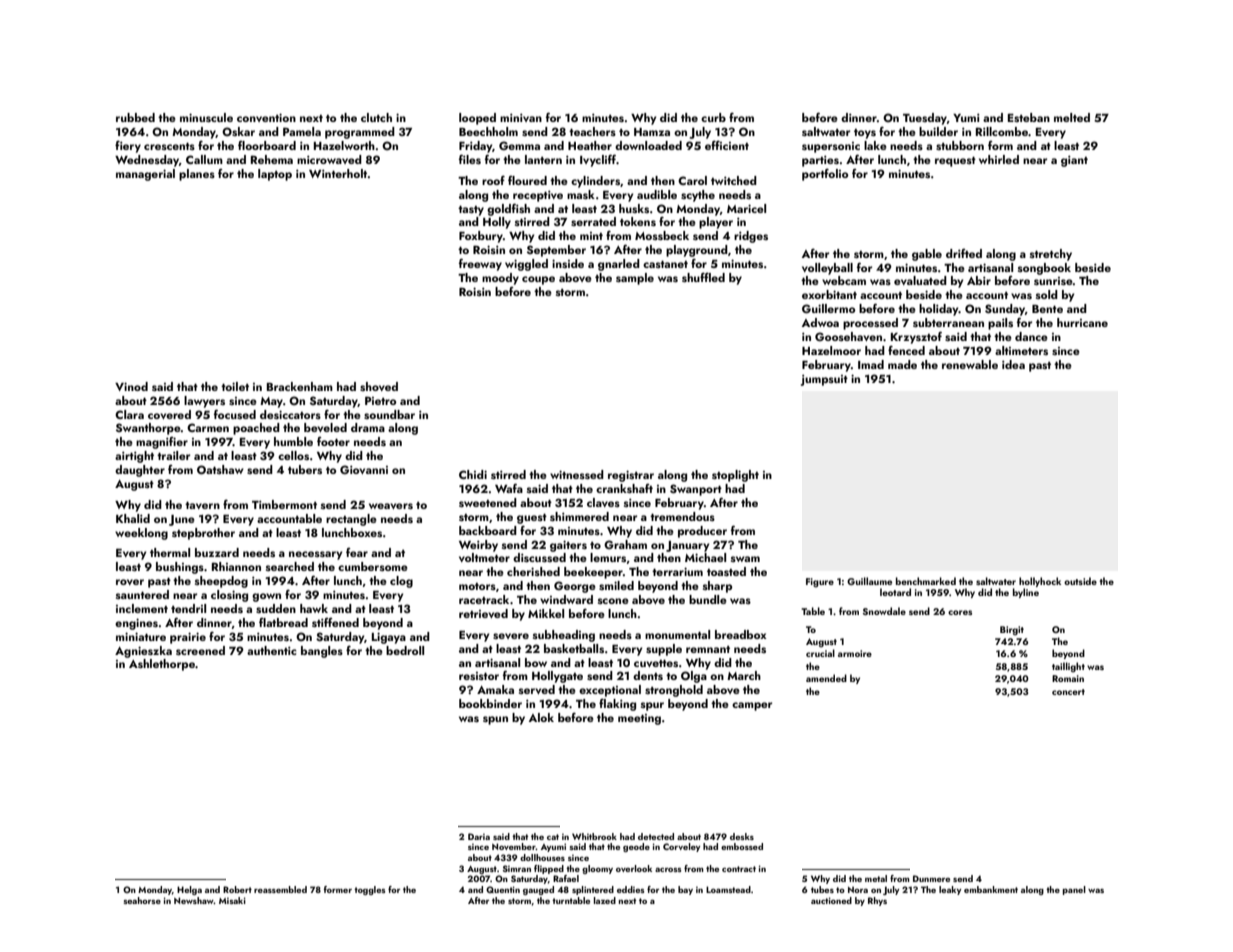 This document has height=952, width=1233. What do you see at coordinates (162, 665) in the document?
I see `Ashlethorpe` at bounding box center [162, 665].
